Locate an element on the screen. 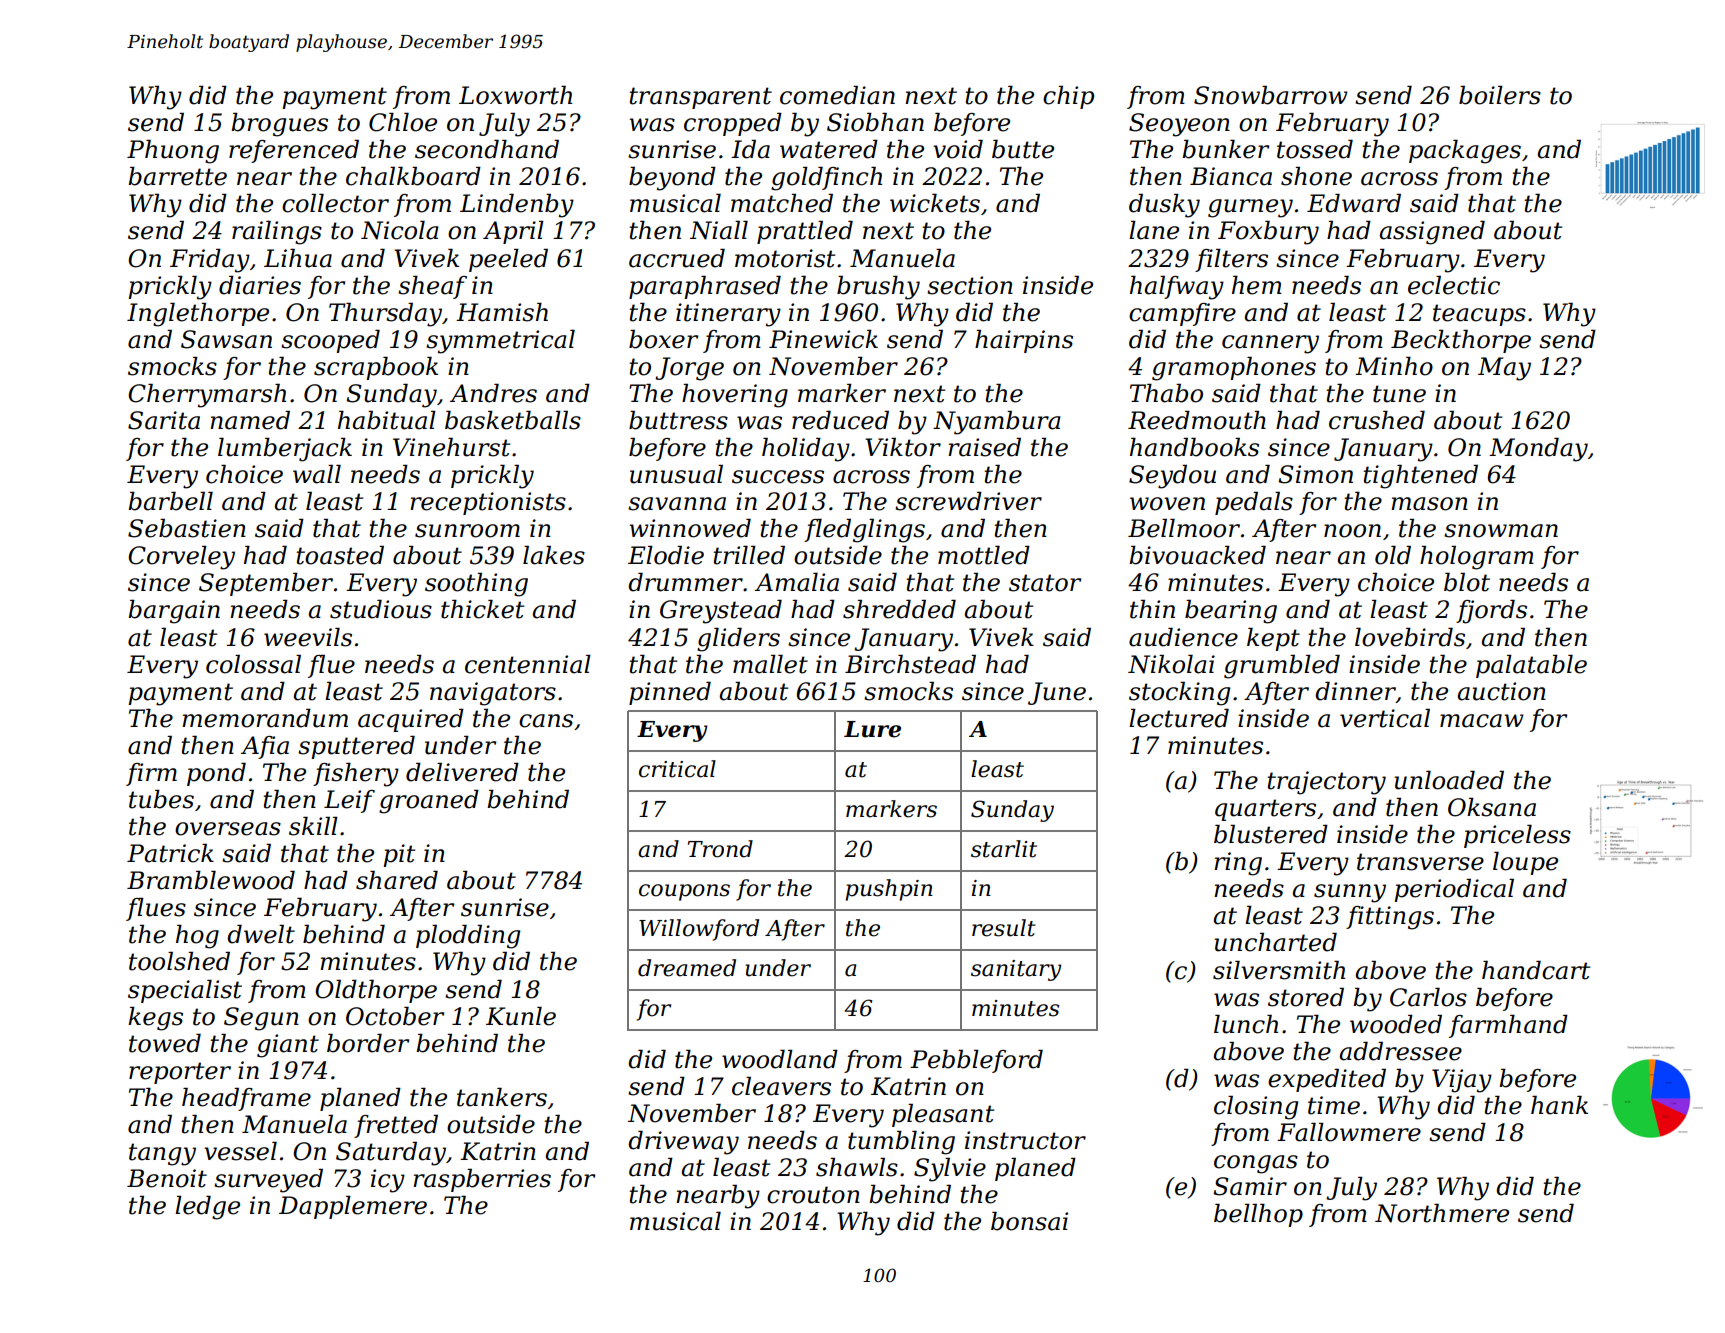  pinned is located at coordinates (670, 693).
